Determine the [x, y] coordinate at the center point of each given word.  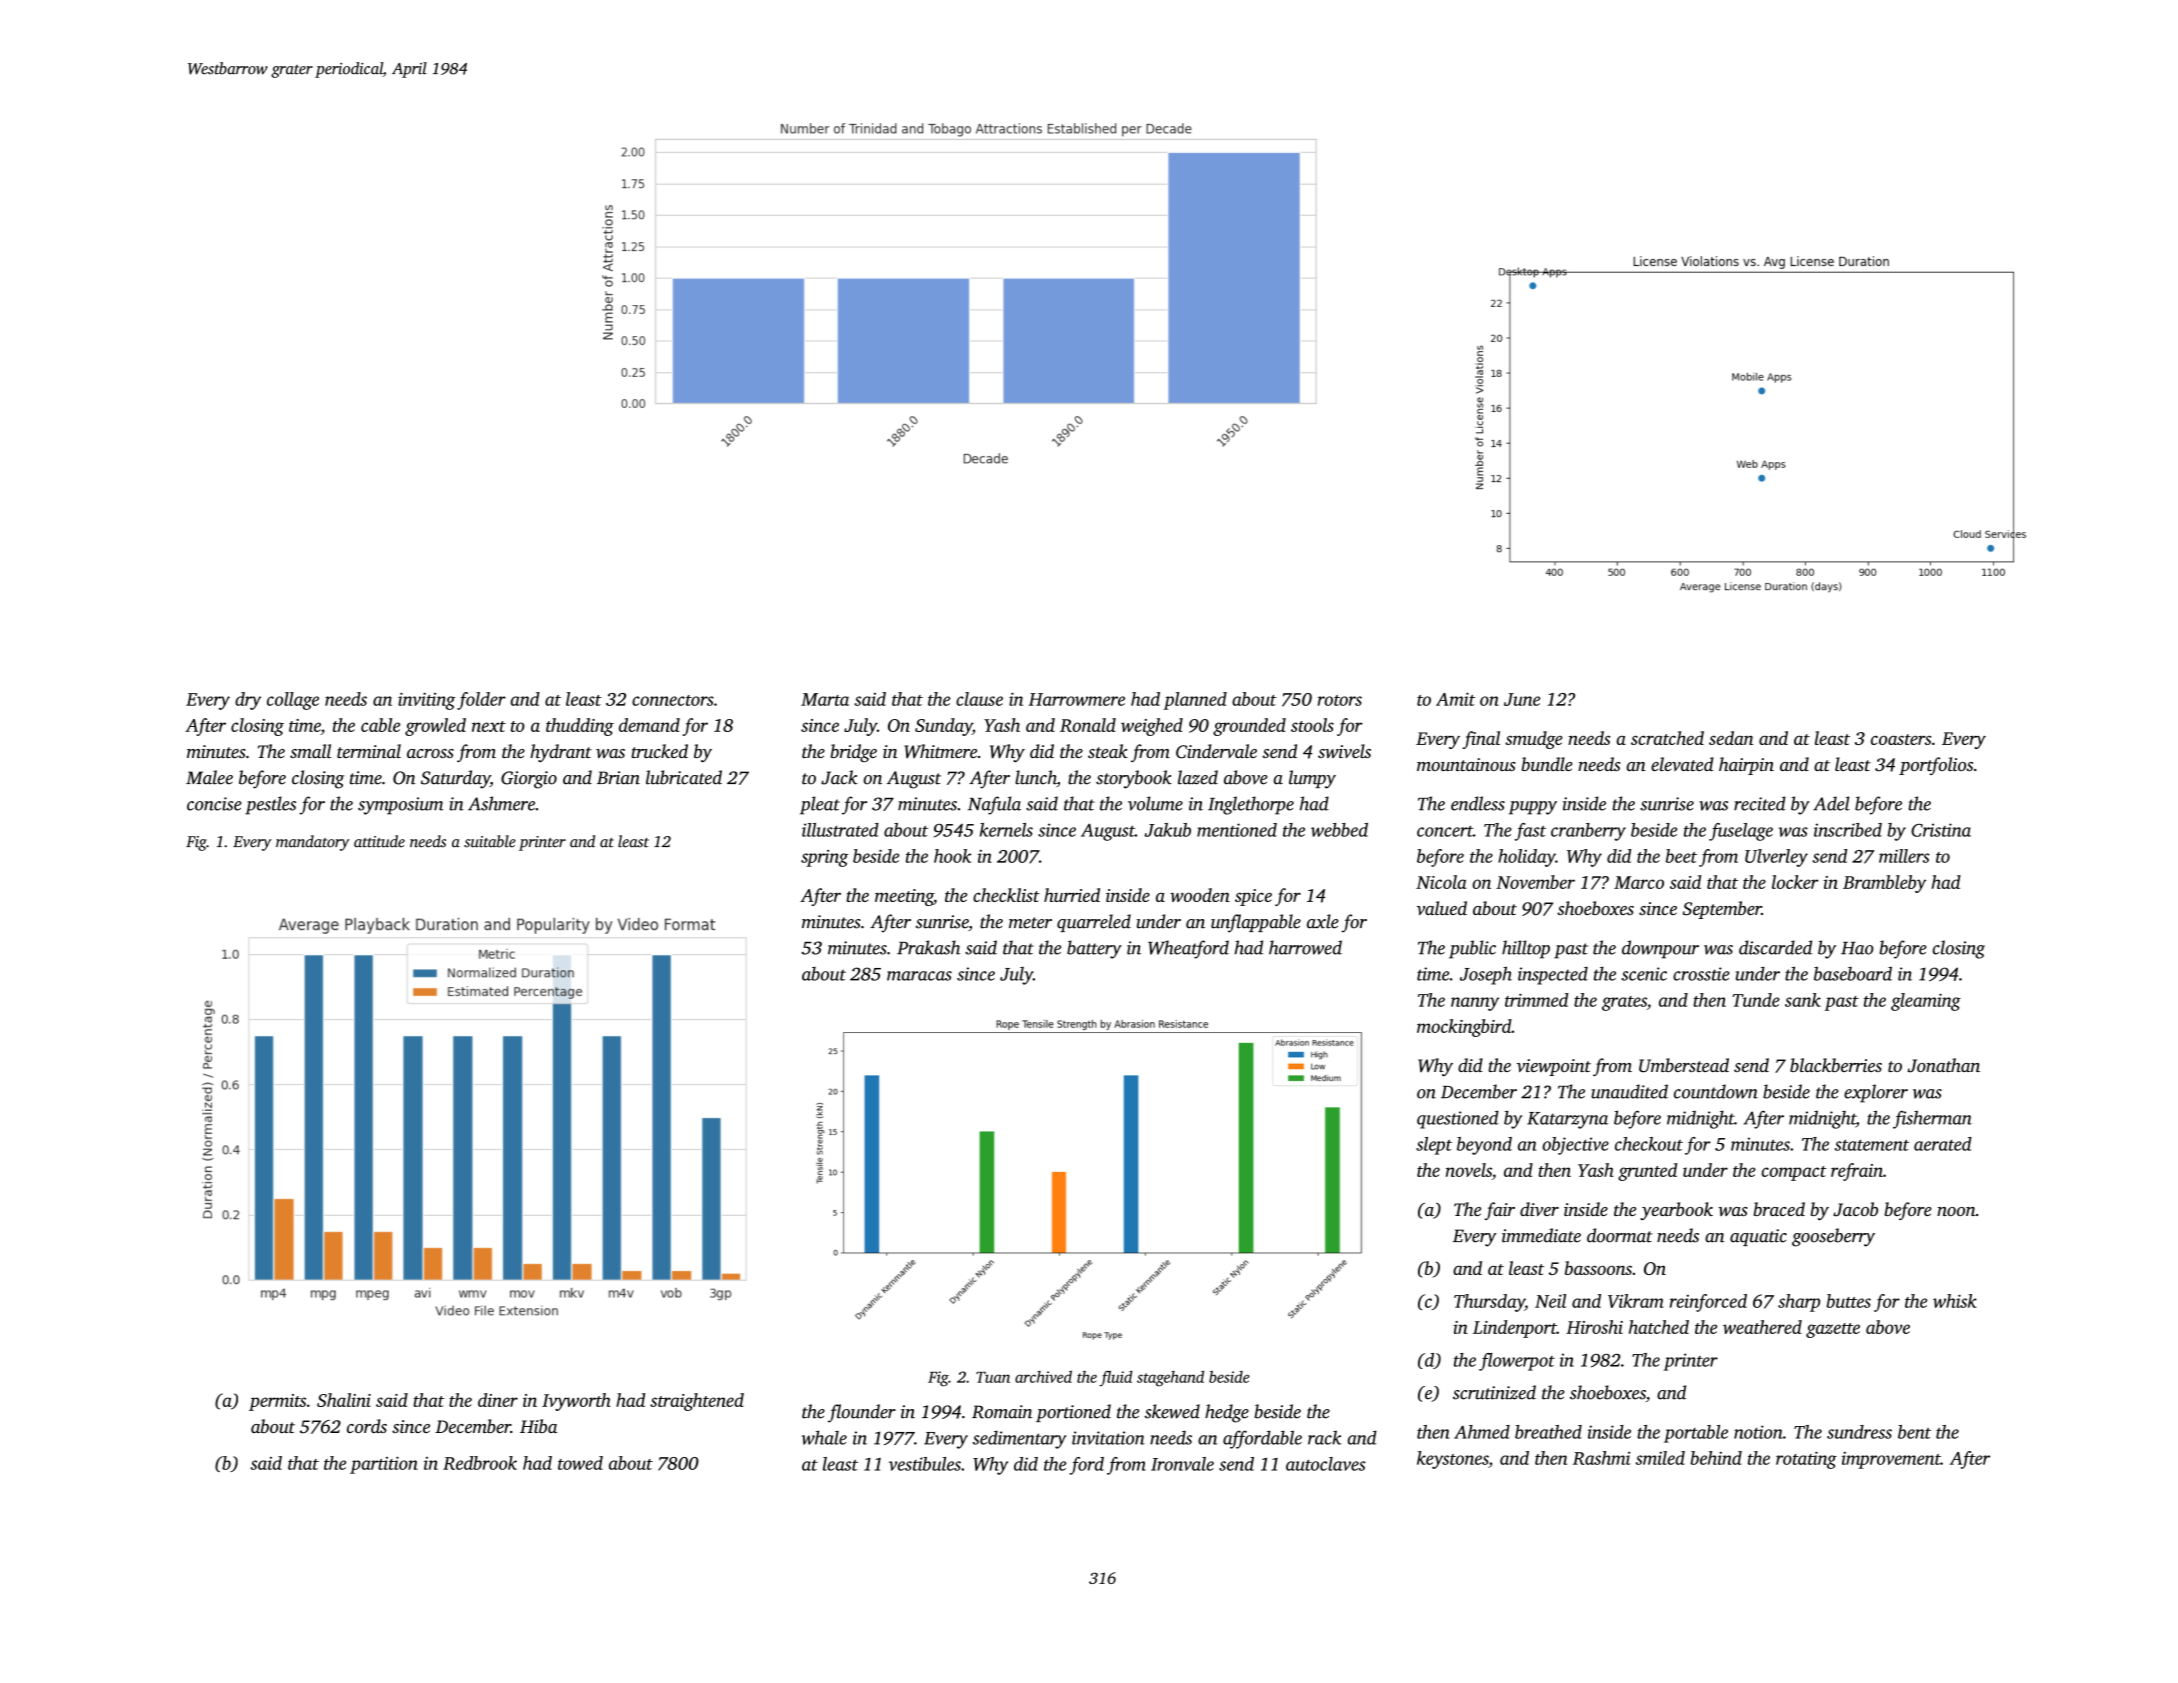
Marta [825, 699]
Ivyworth [576, 1402]
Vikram [1636, 1301]
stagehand [1170, 1379]
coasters [1901, 739]
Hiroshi [1594, 1327]
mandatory [312, 843]
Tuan [993, 1377]
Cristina [1941, 830]
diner [498, 1400]
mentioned [1237, 830]
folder [481, 701]
